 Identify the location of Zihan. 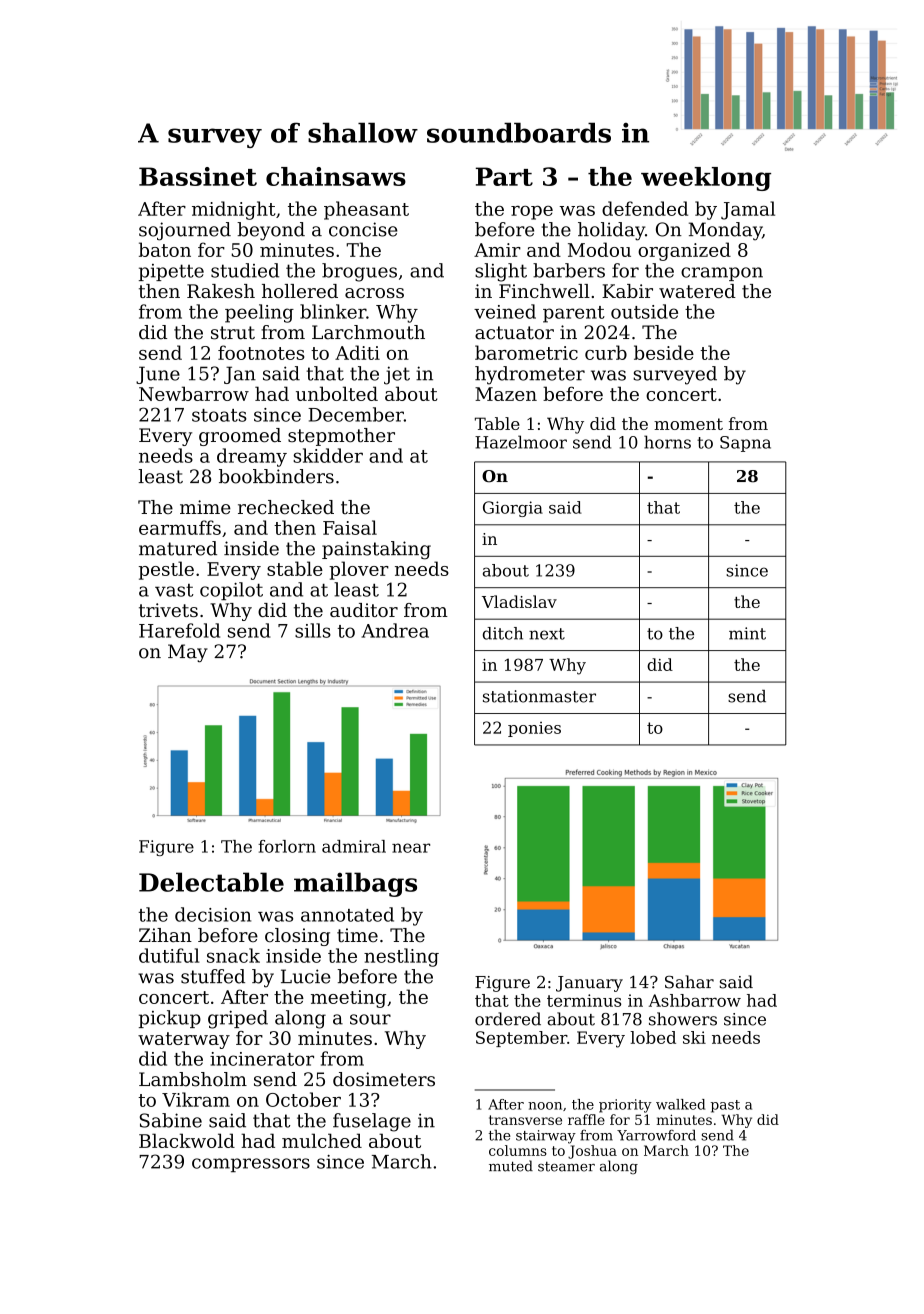
(165, 935).
